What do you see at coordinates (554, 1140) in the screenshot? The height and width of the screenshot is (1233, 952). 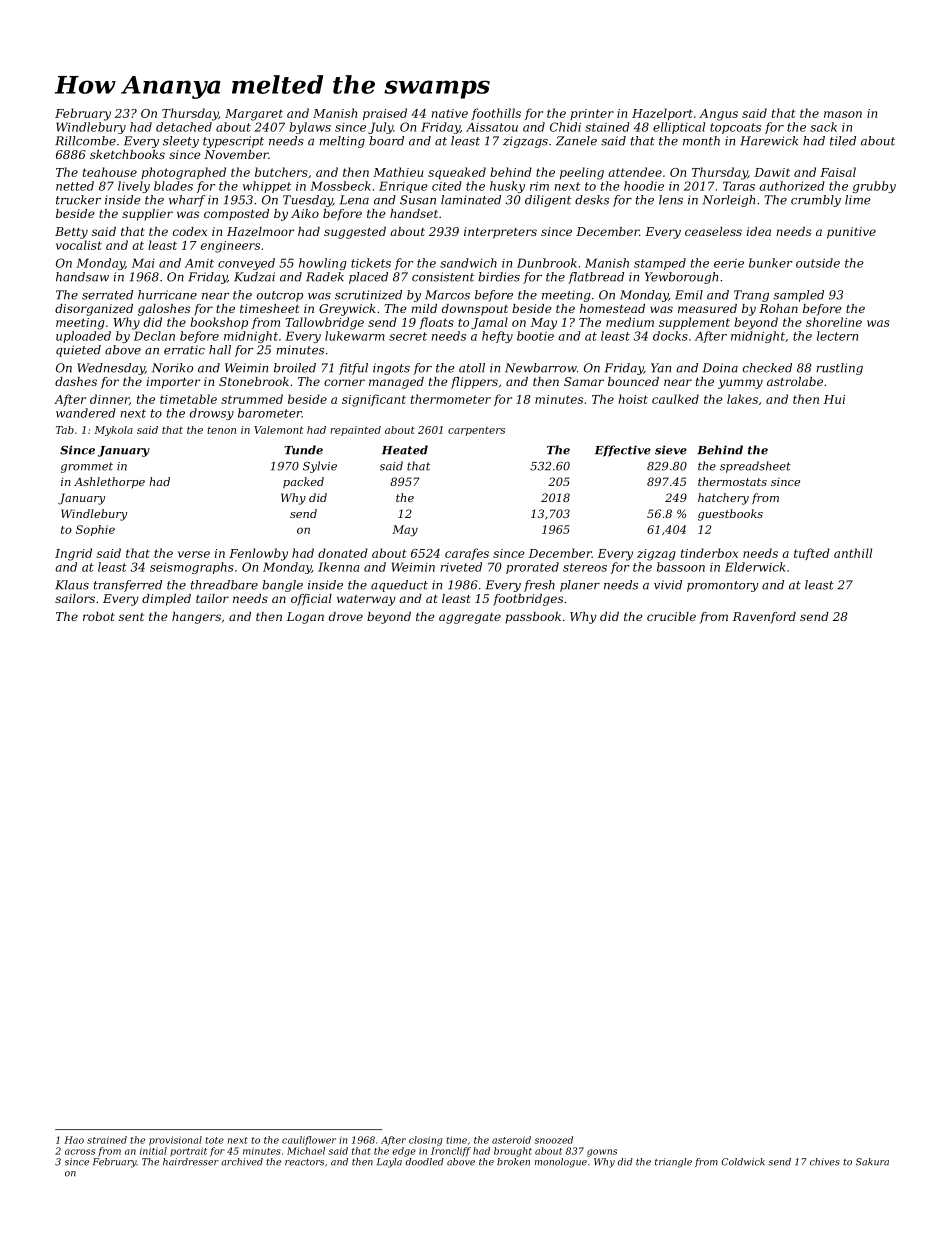 I see `snoozed` at bounding box center [554, 1140].
